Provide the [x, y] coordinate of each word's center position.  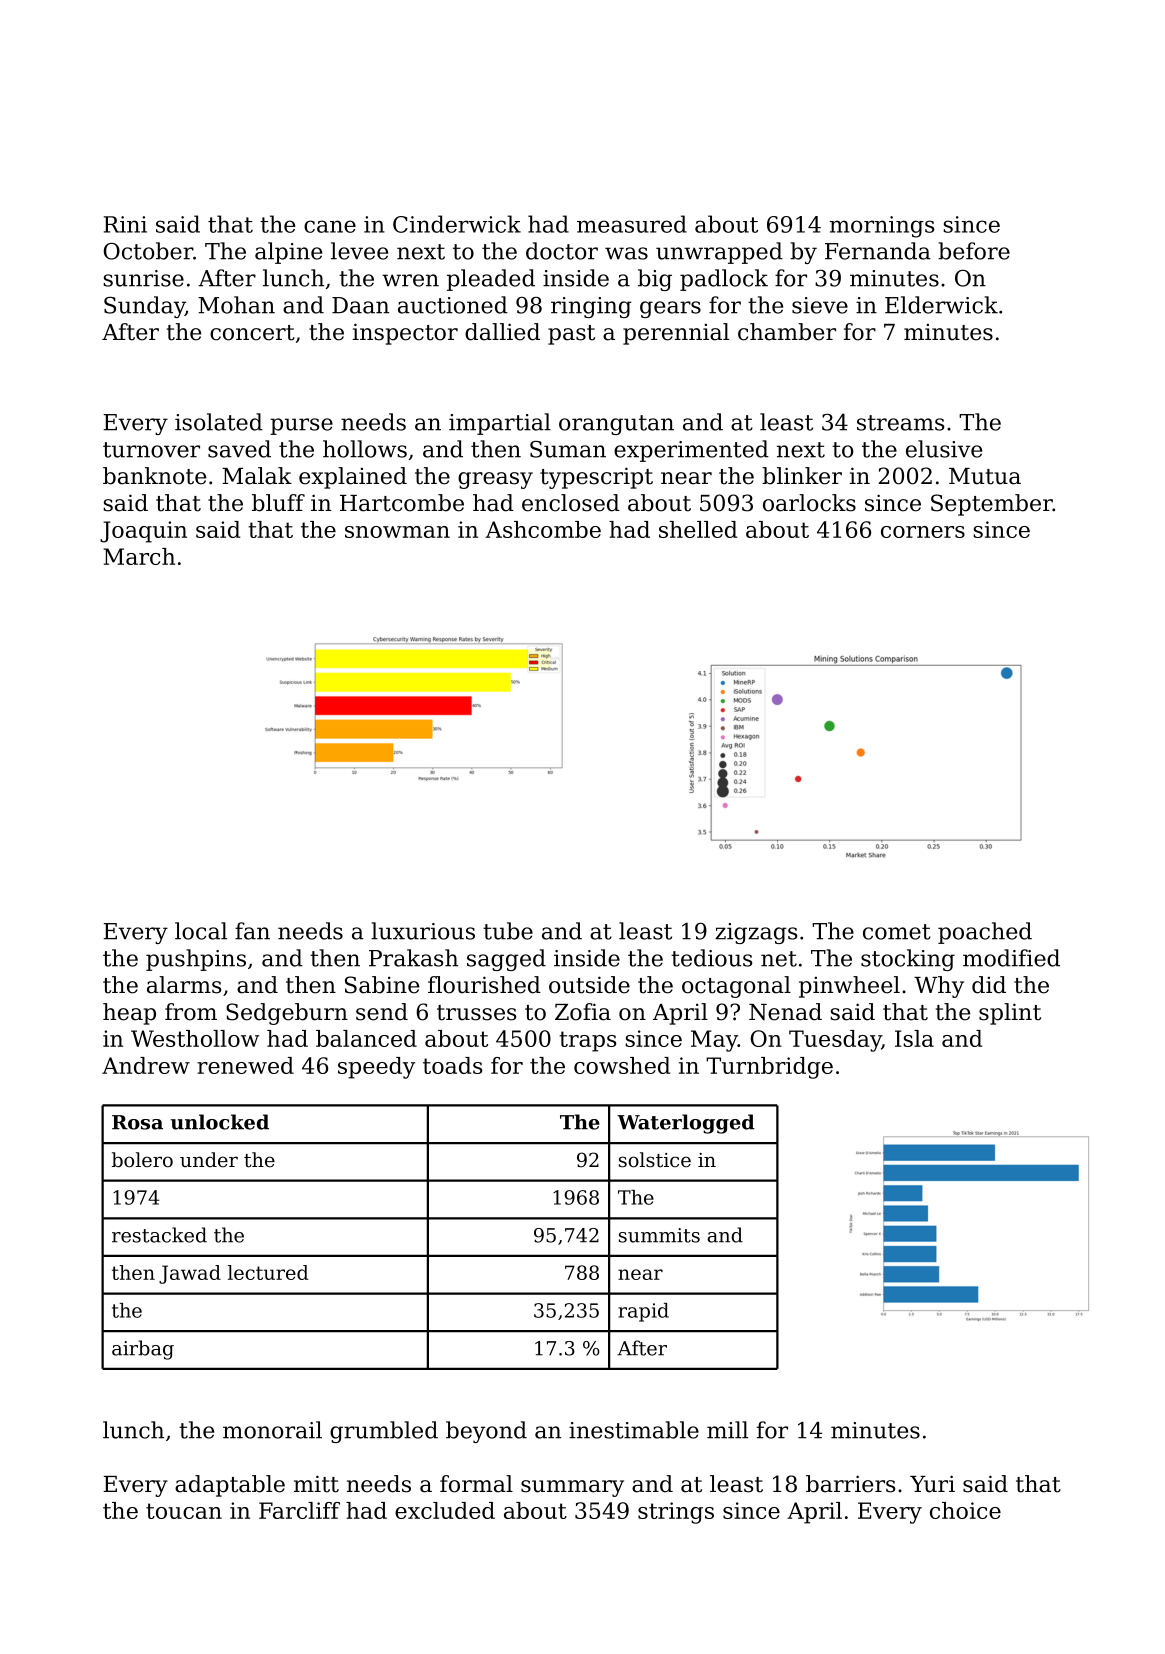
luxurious [423, 931]
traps [587, 1041]
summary [572, 1488]
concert [252, 333]
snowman [397, 532]
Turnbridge [769, 1068]
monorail [272, 1430]
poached [985, 933]
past [571, 335]
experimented [691, 451]
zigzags [756, 933]
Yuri [932, 1484]
